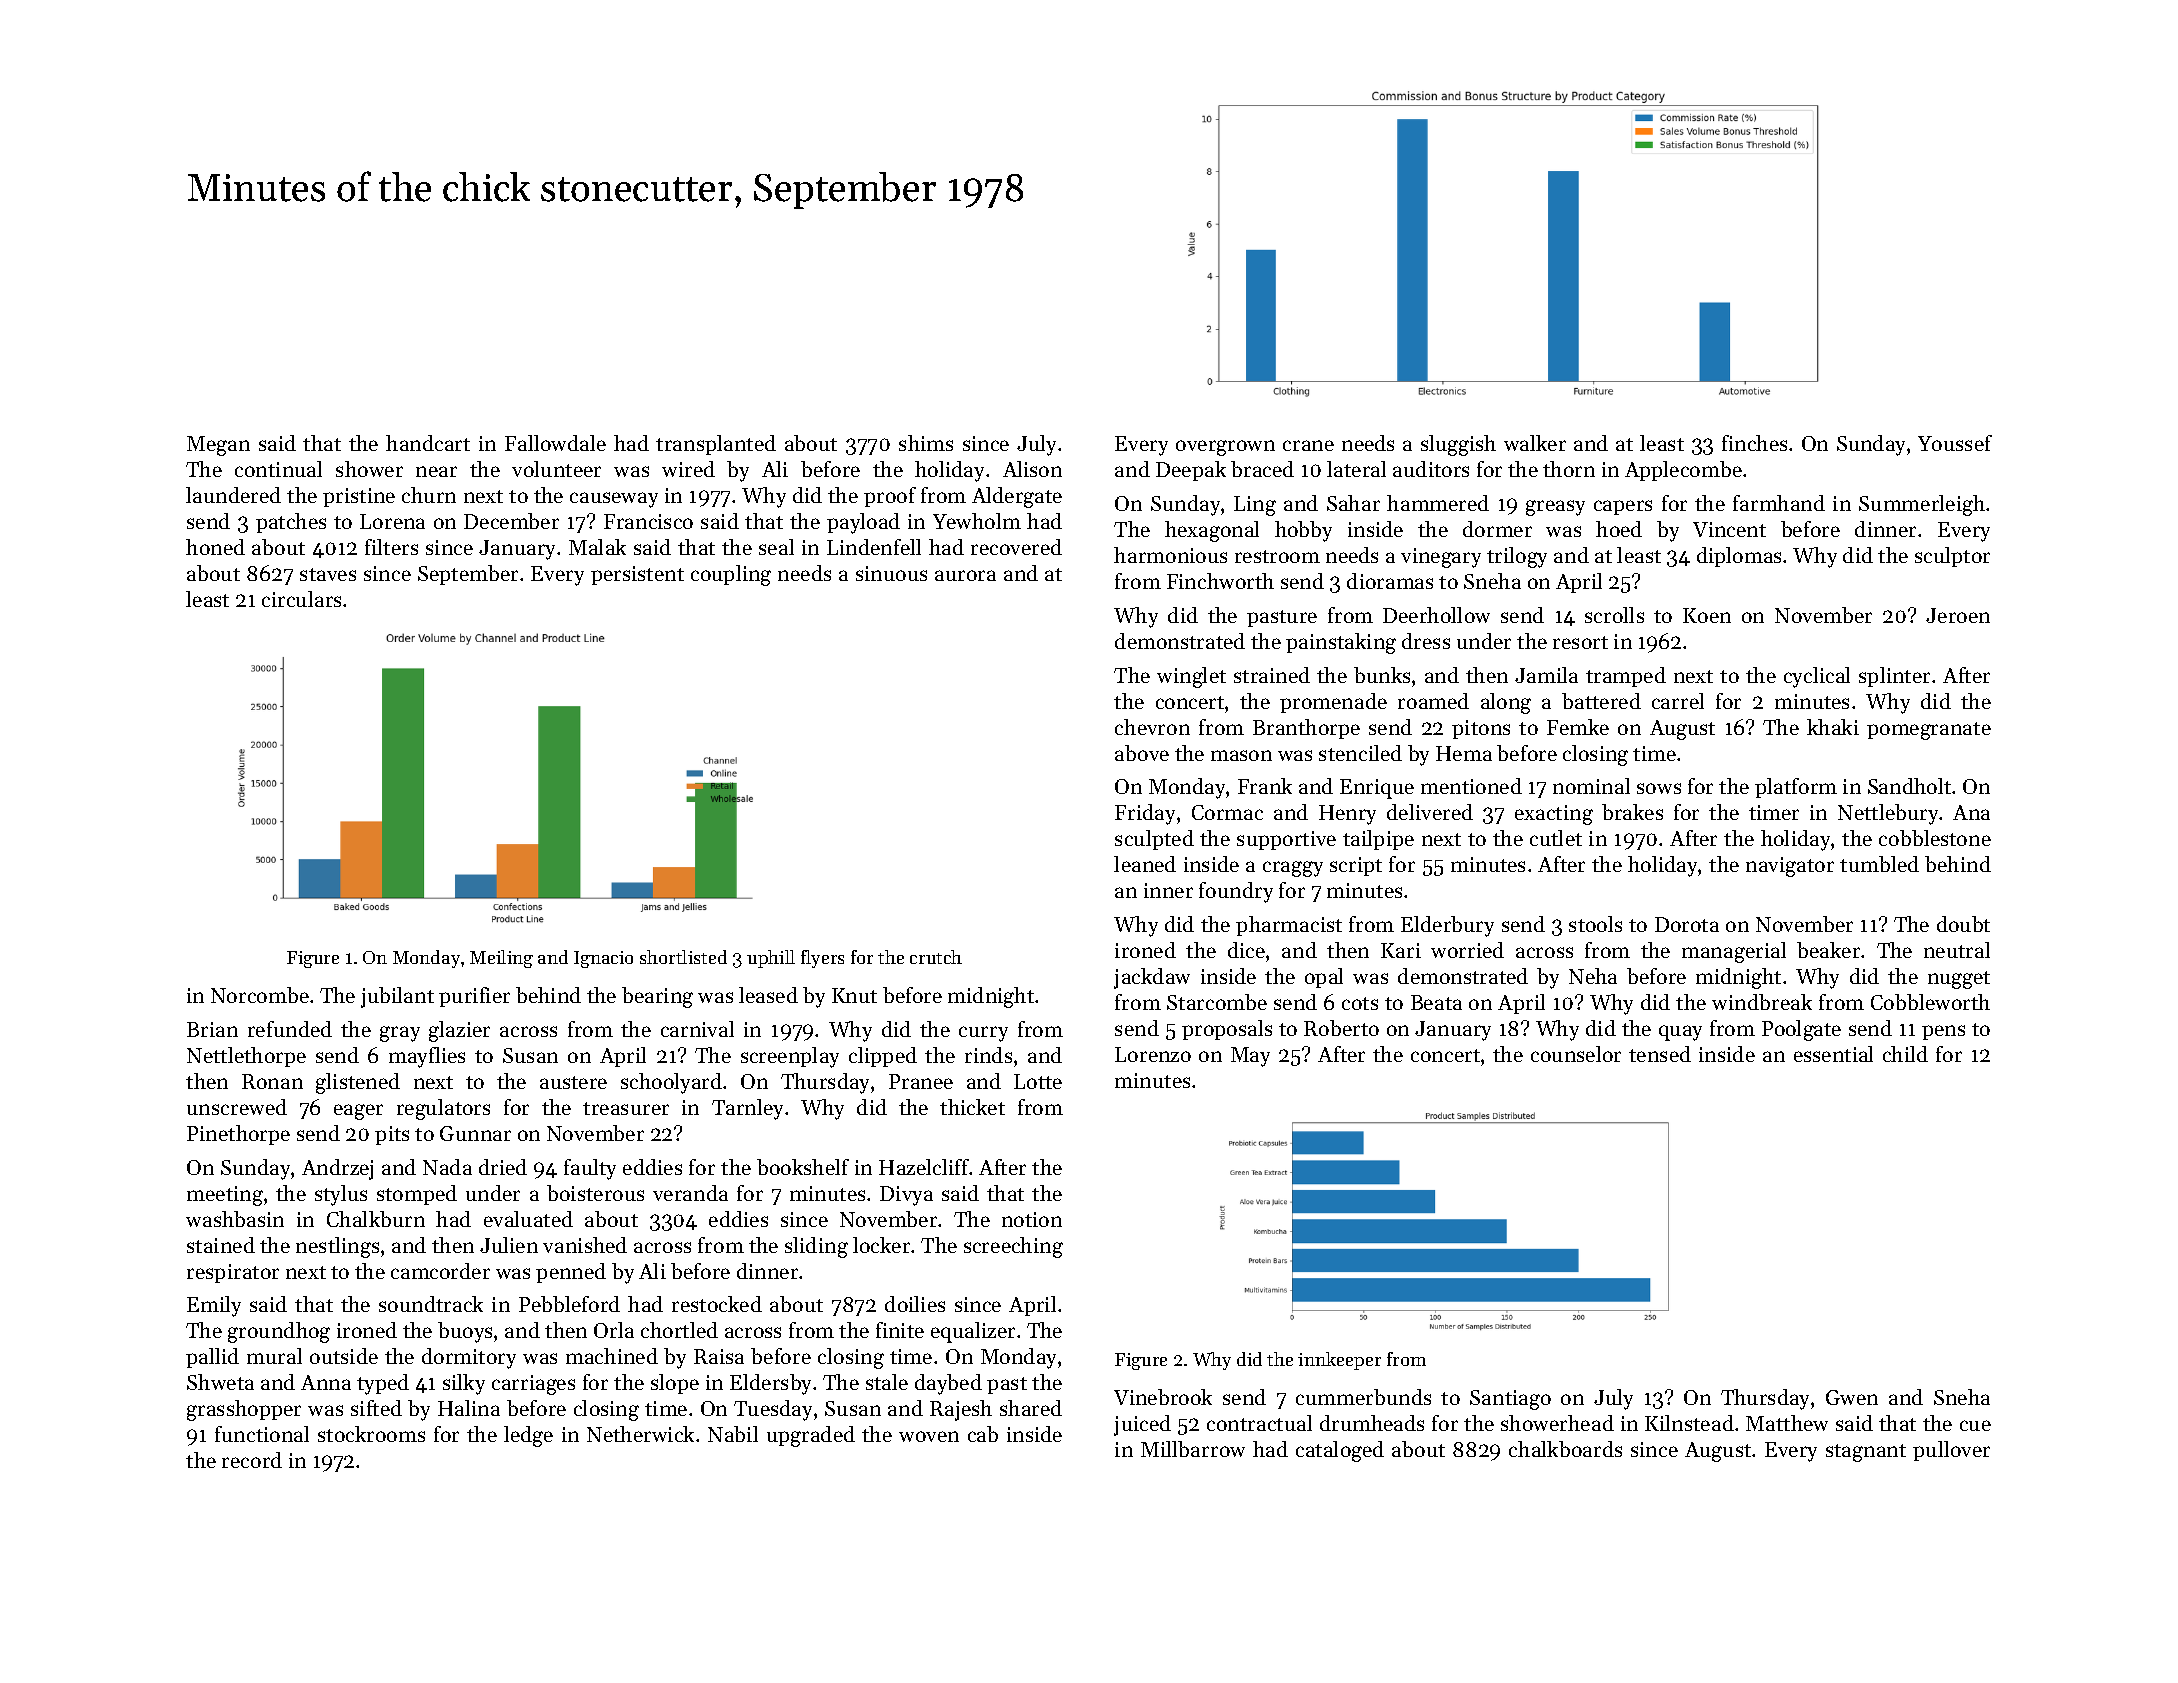 The width and height of the screenshot is (2178, 1683). Describe the element at coordinates (1556, 838) in the screenshot. I see `cutlet` at that location.
